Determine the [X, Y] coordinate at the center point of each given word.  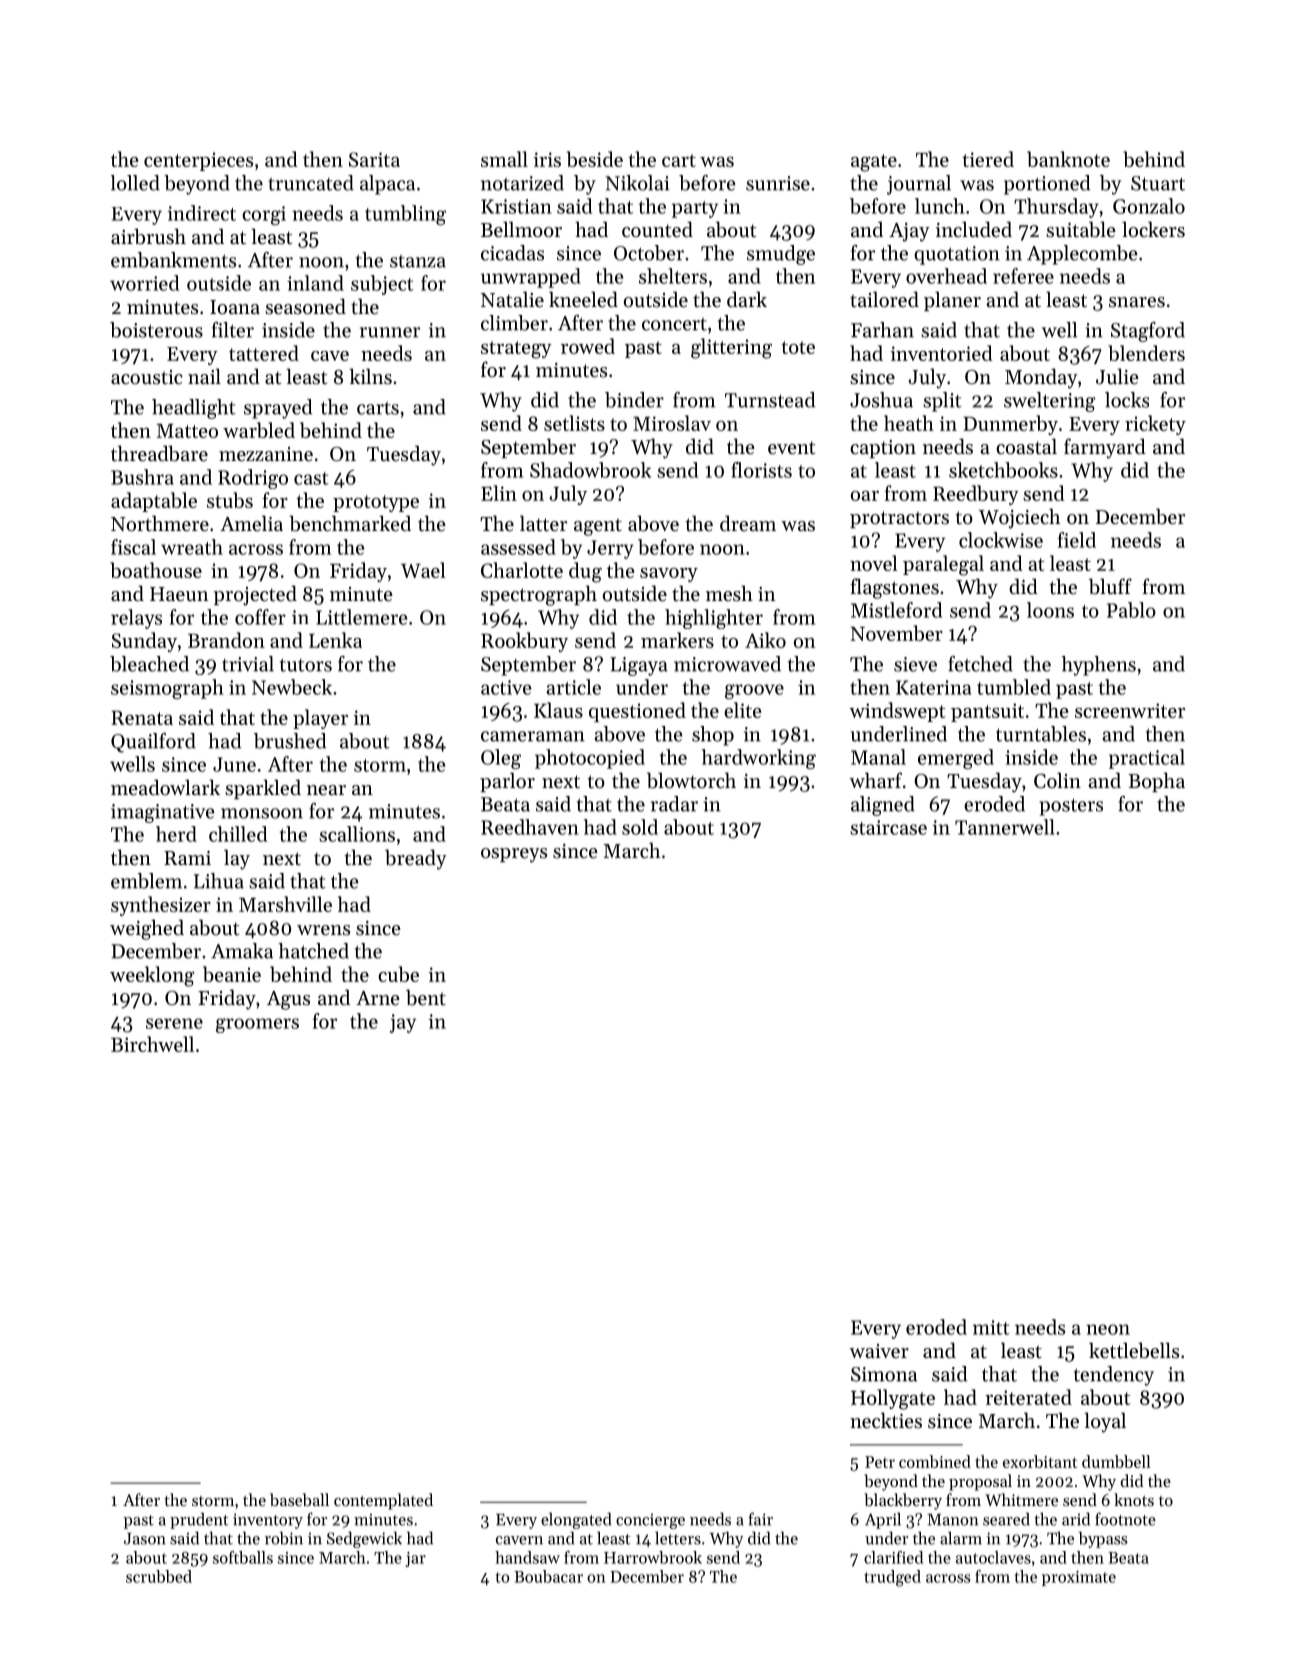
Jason [145, 1539]
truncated [311, 183]
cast [311, 478]
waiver [879, 1351]
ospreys [514, 855]
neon [1108, 1329]
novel [874, 563]
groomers [257, 1025]
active [506, 687]
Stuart [1158, 183]
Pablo [1131, 610]
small [504, 159]
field [1077, 540]
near [326, 790]
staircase [888, 827]
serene [174, 1023]
